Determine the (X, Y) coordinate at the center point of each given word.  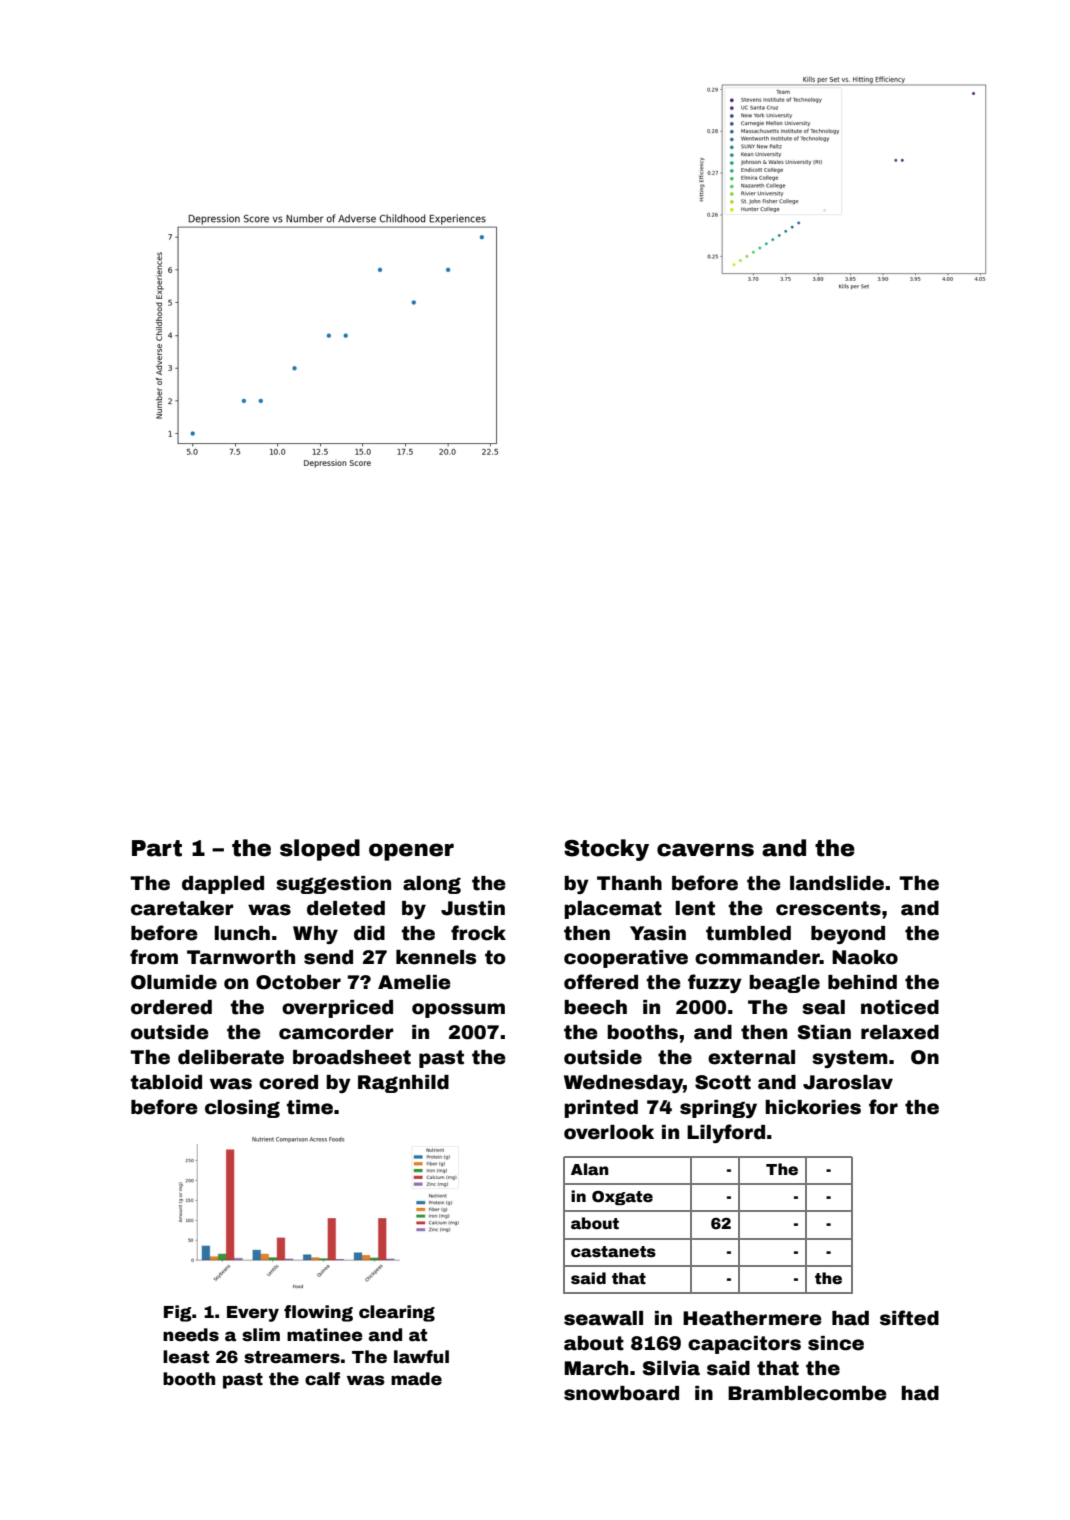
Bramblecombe (807, 1393)
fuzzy (715, 983)
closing (242, 1109)
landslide (837, 883)
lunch (242, 933)
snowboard (621, 1393)
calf (322, 1379)
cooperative (626, 959)
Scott (723, 1082)
